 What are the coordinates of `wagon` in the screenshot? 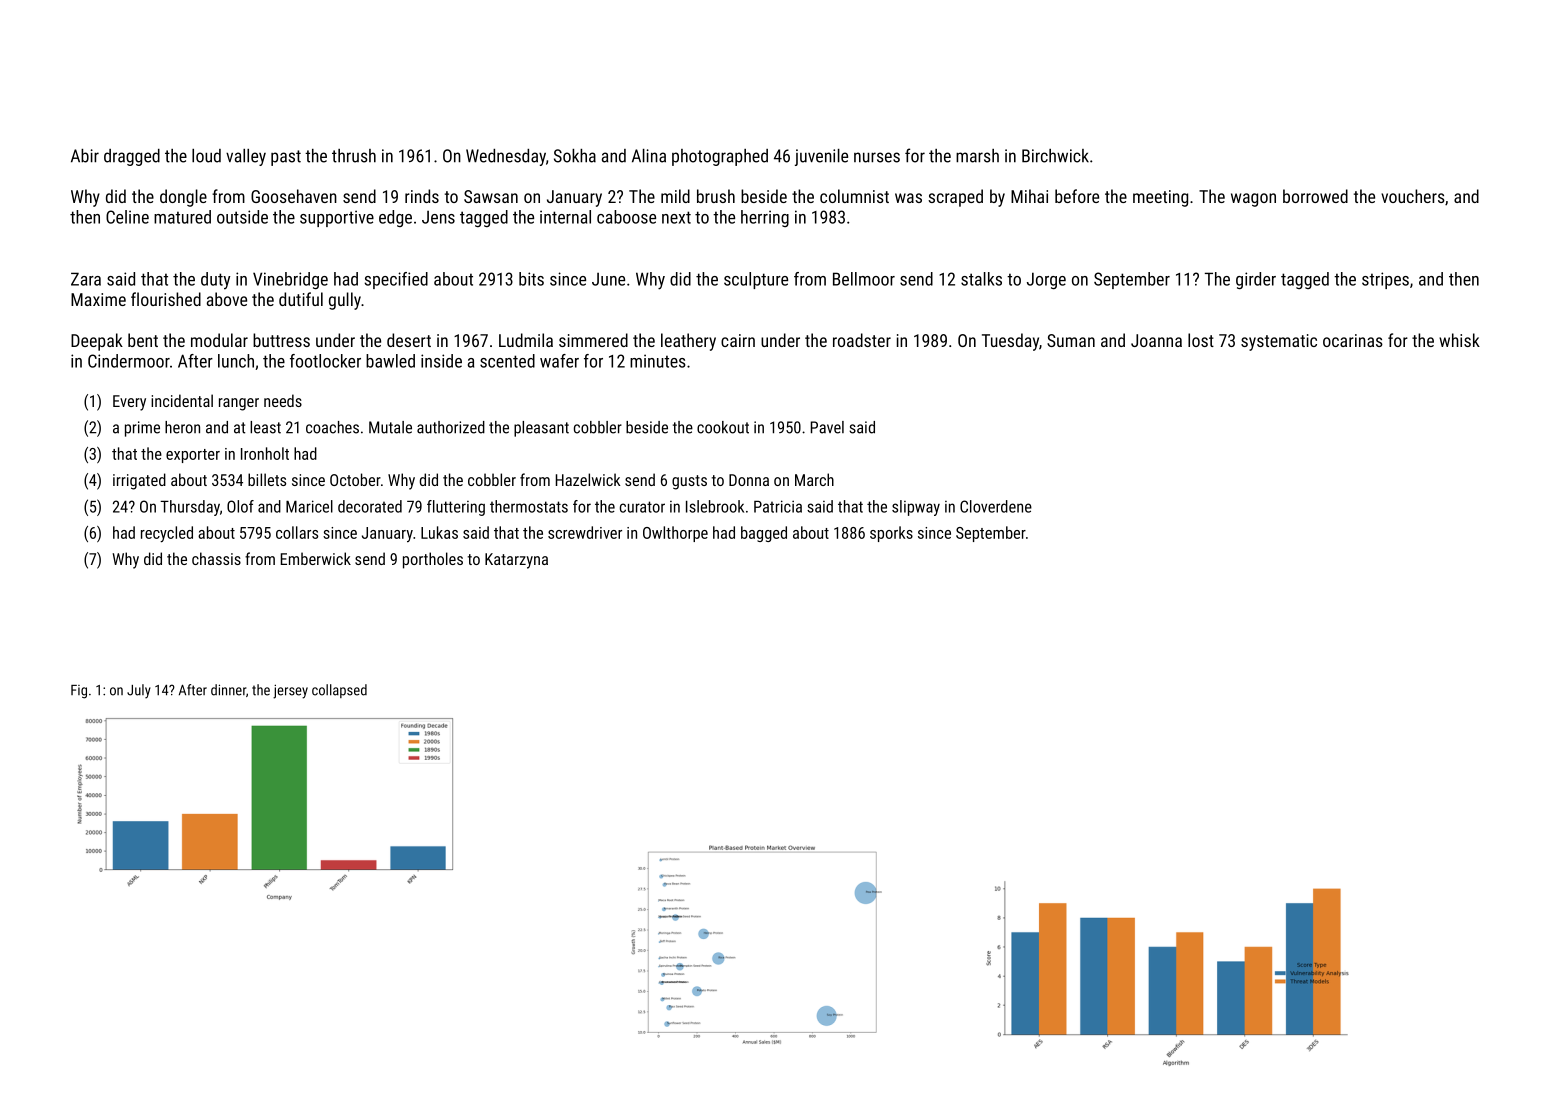 It's located at (1253, 200).
